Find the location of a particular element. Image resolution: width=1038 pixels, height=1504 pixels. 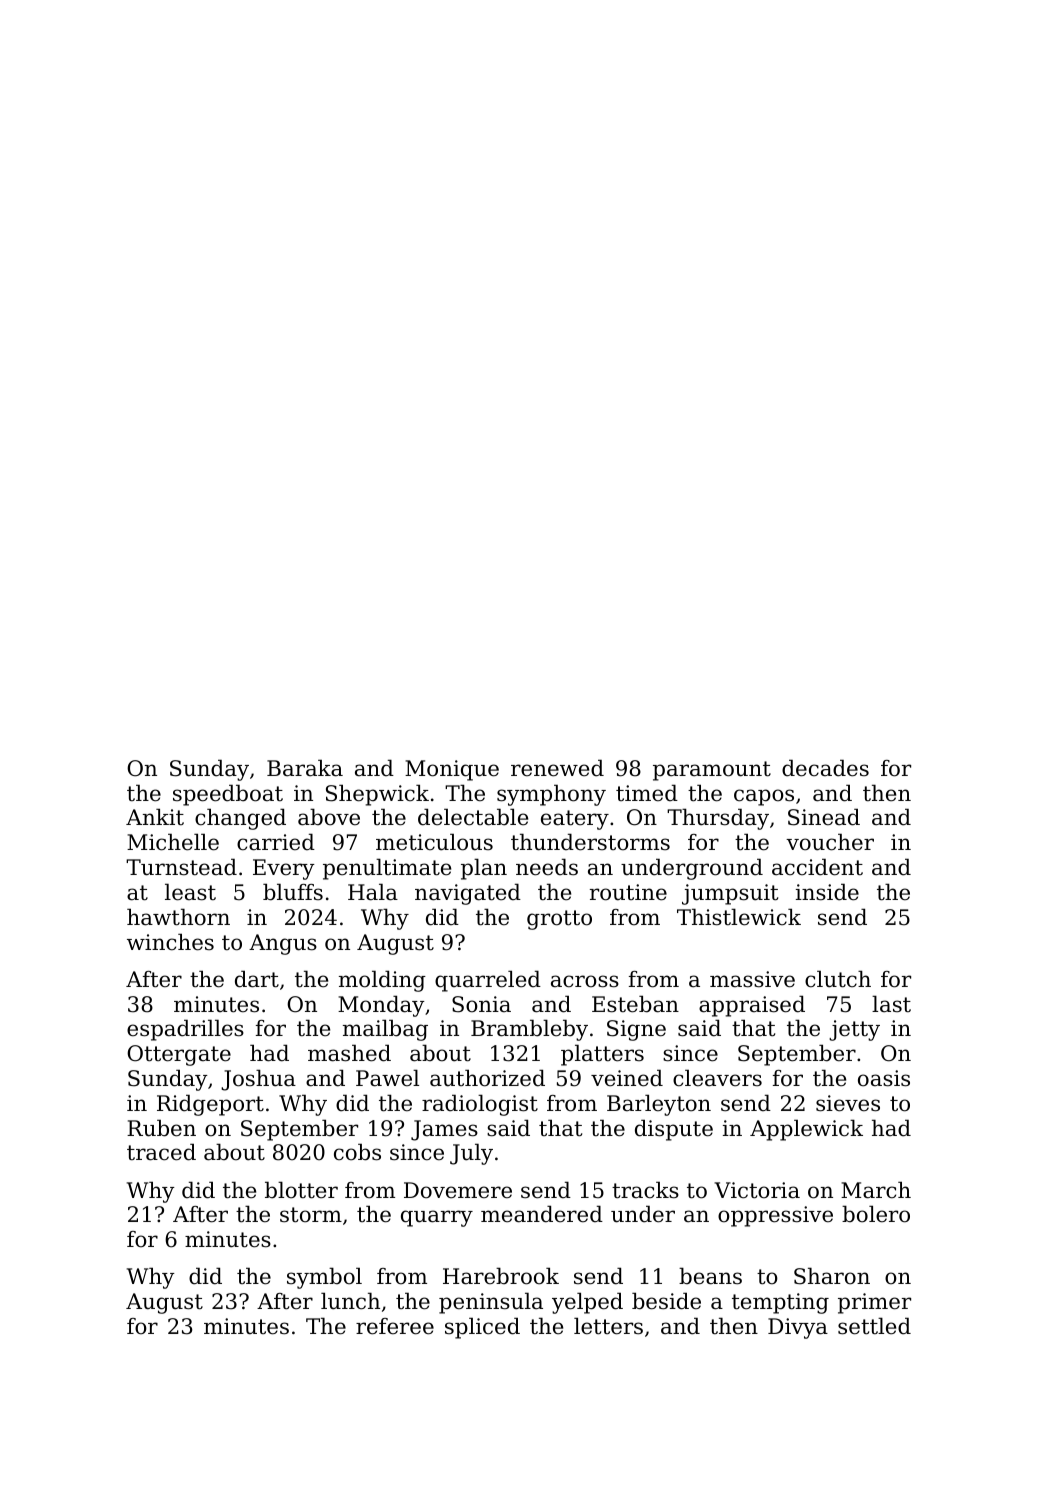

Applewick is located at coordinates (806, 1130).
